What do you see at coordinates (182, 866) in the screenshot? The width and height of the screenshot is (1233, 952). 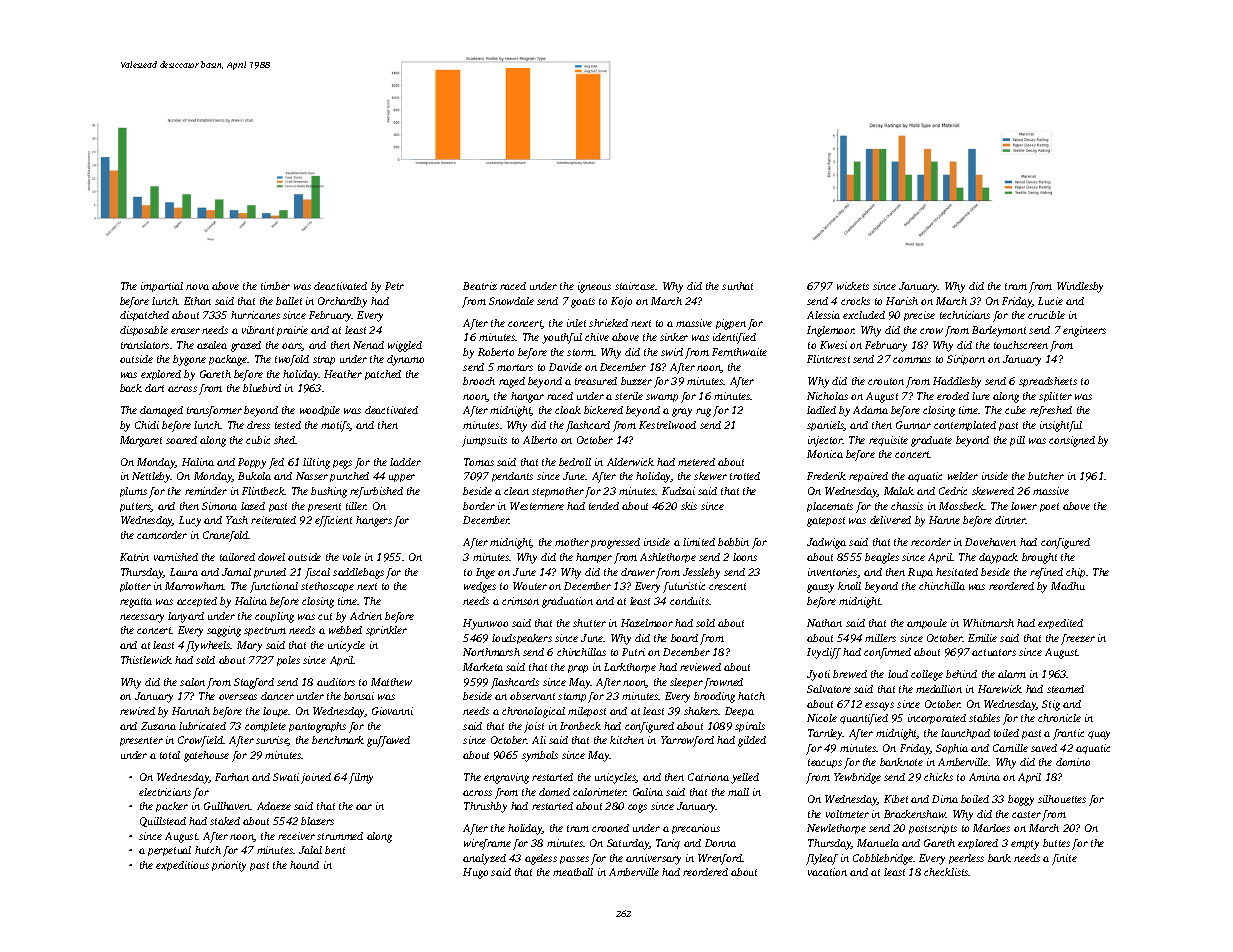 I see `expeditious` at bounding box center [182, 866].
